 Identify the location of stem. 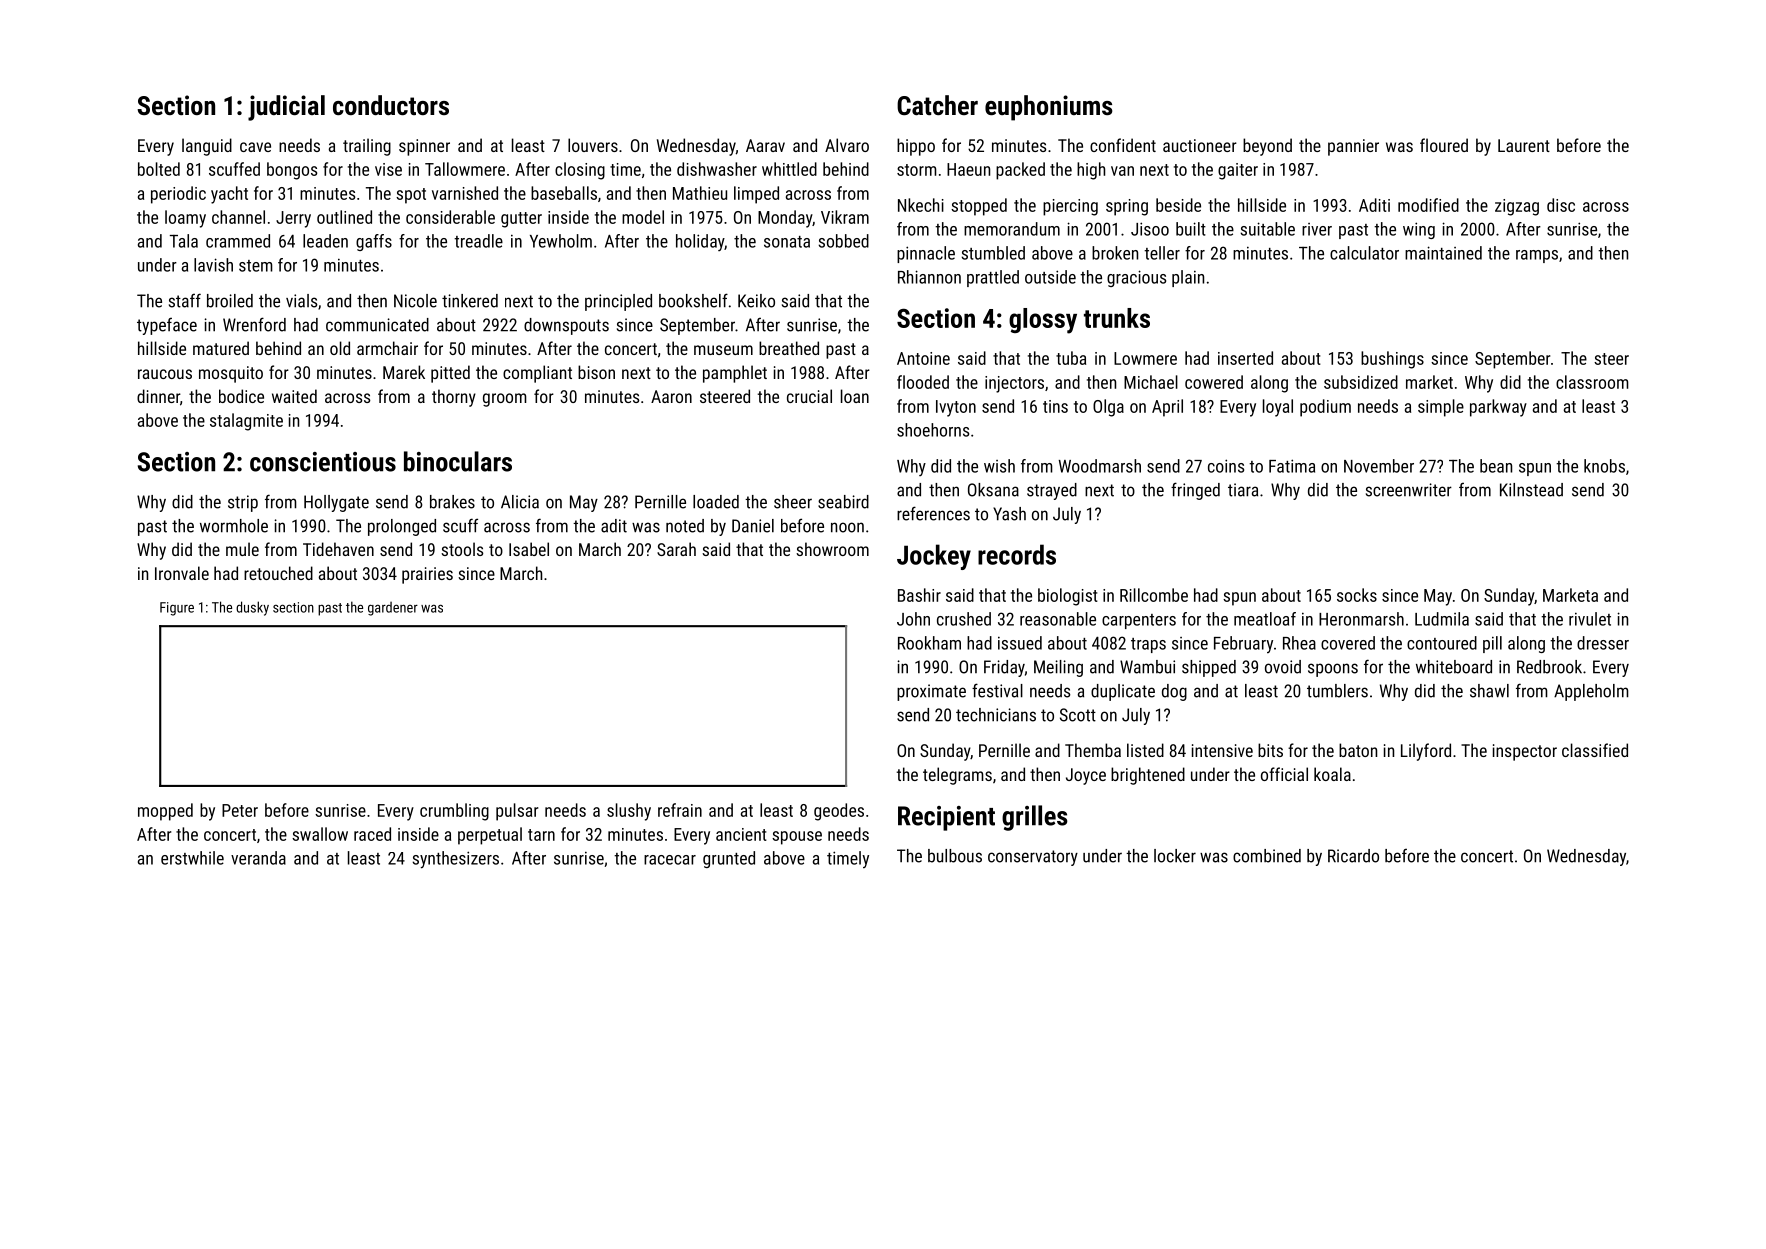
(256, 266).
